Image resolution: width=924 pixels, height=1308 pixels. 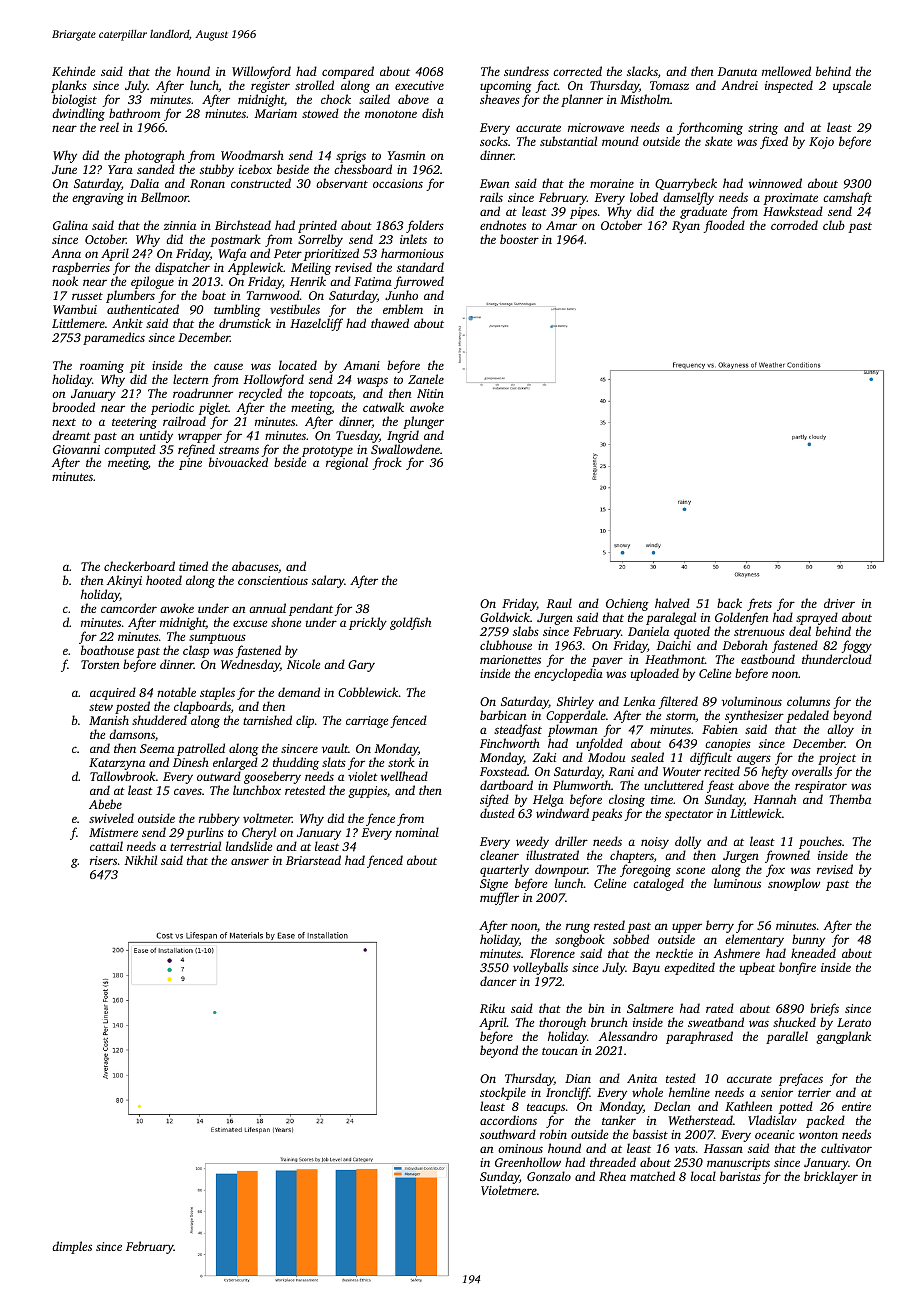 I want to click on Themba, so click(x=850, y=799).
